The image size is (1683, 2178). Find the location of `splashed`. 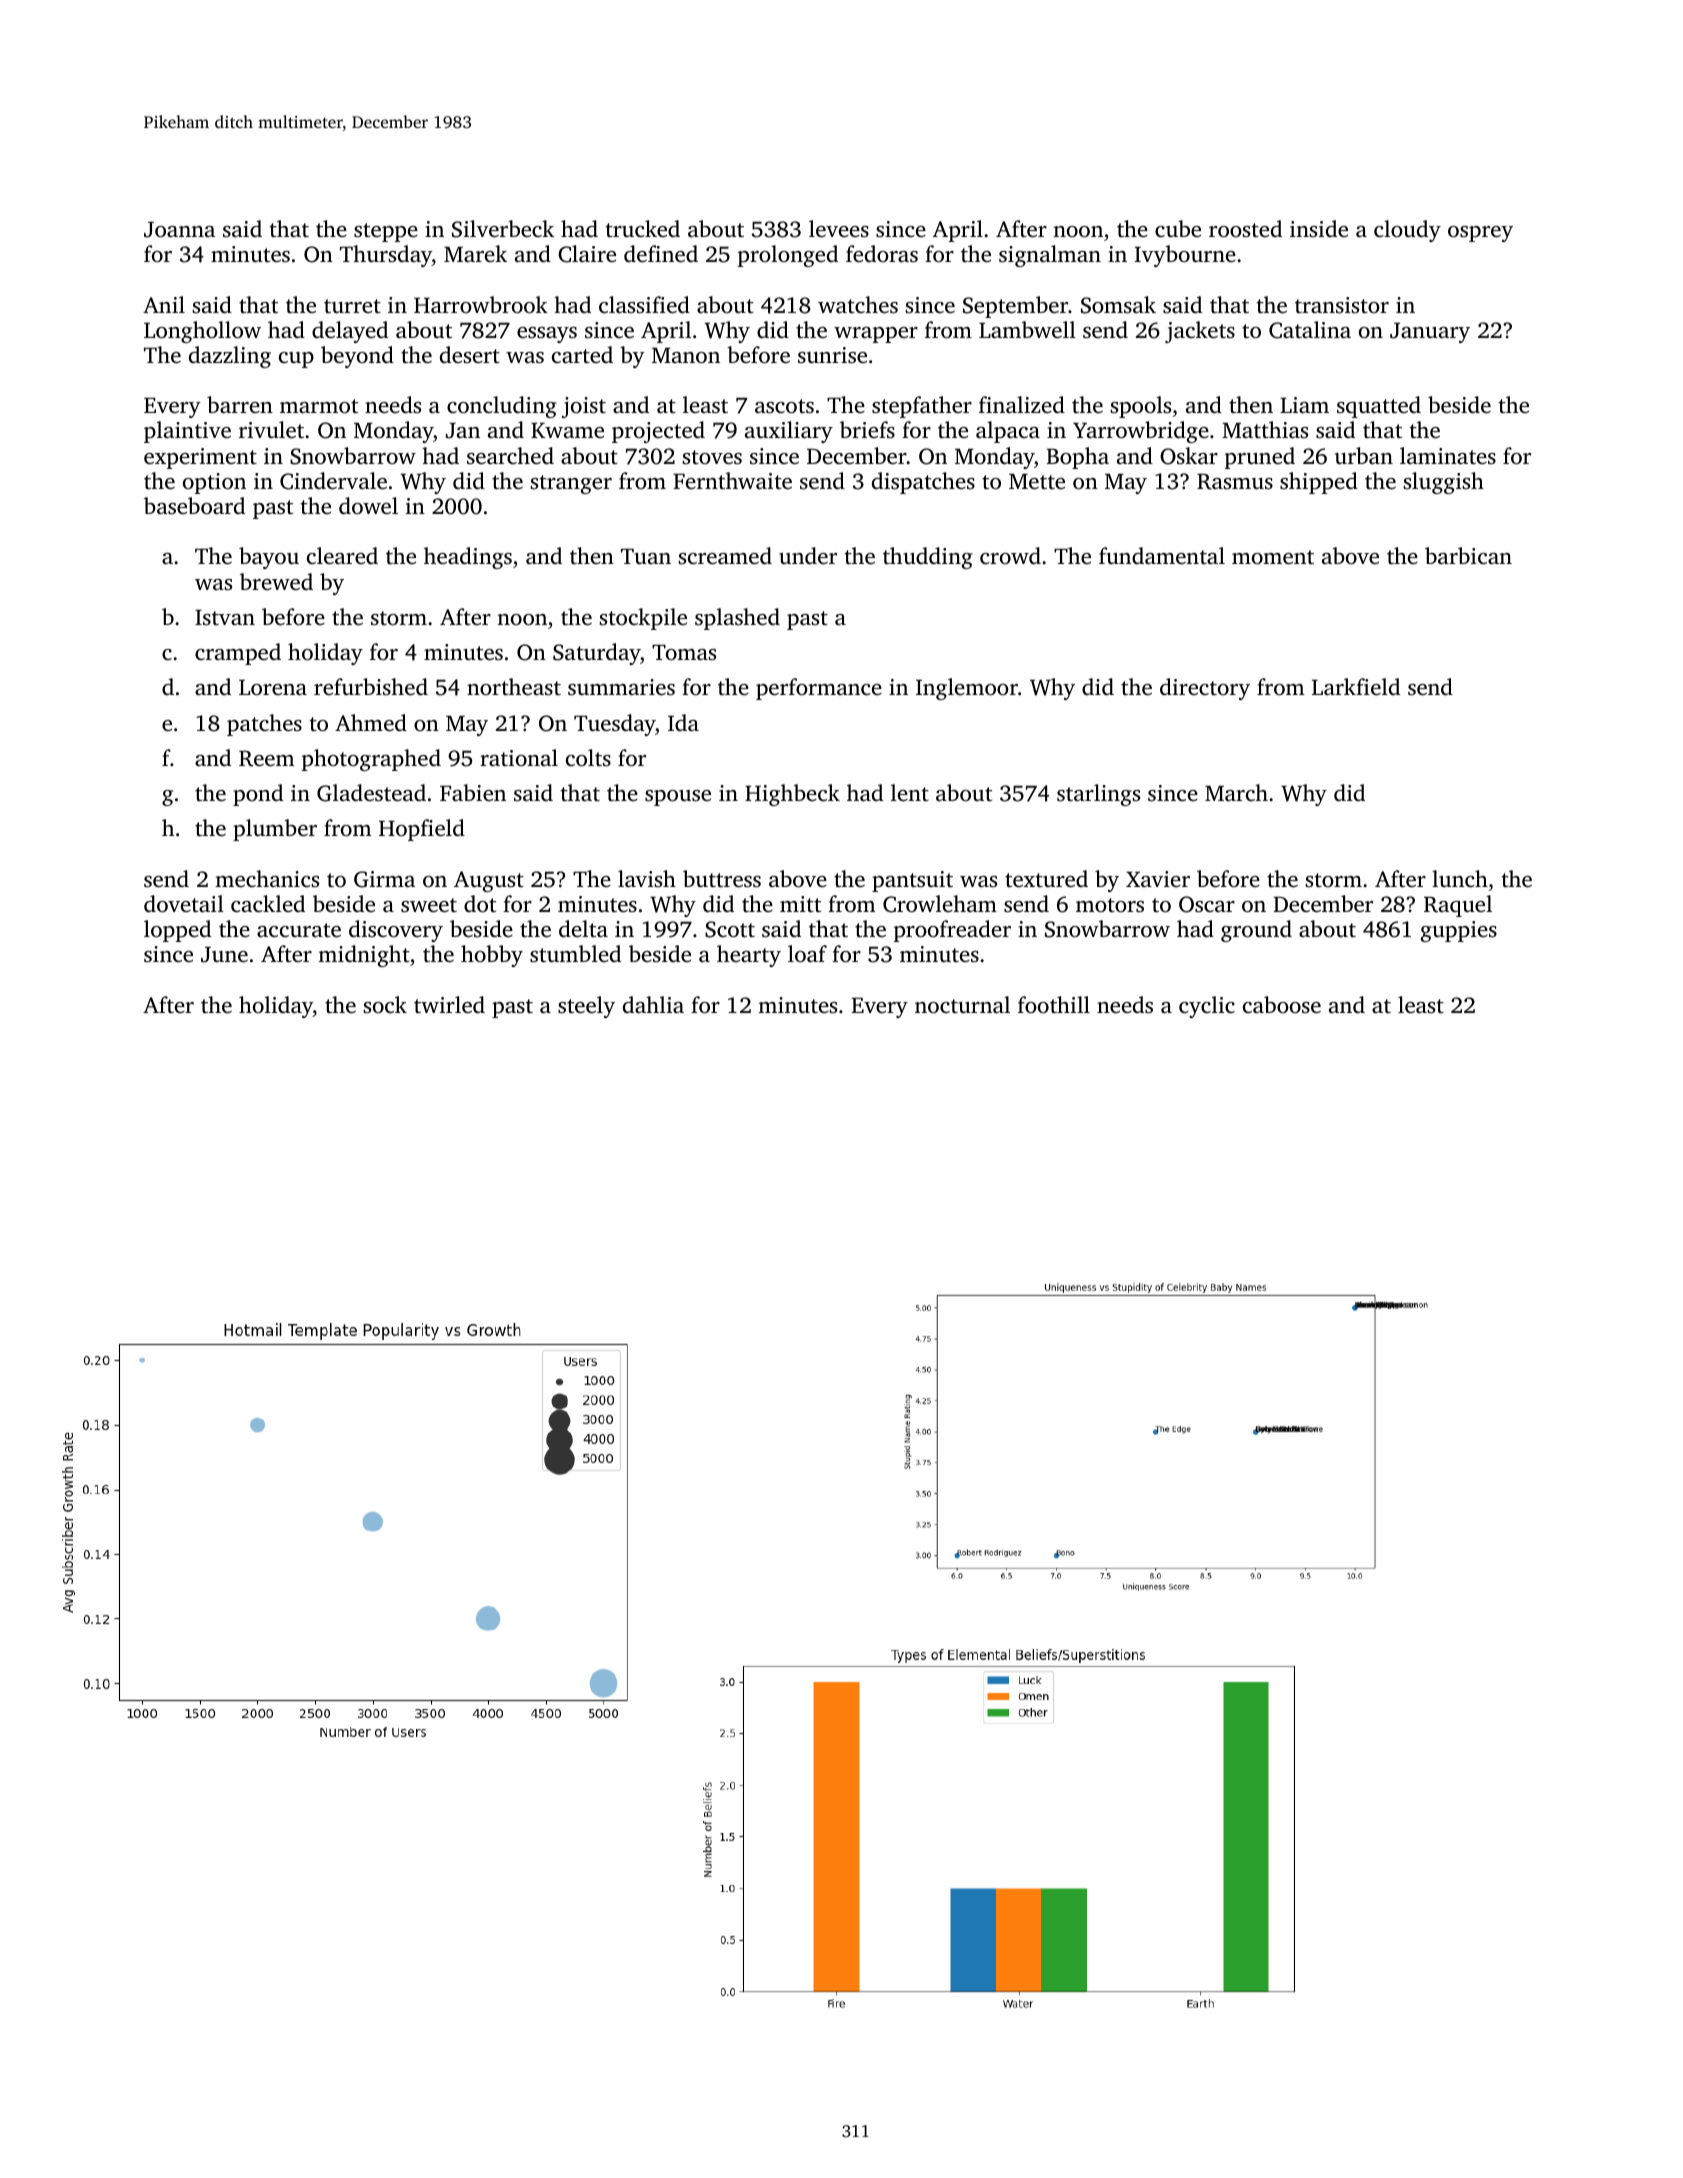

splashed is located at coordinates (737, 619).
